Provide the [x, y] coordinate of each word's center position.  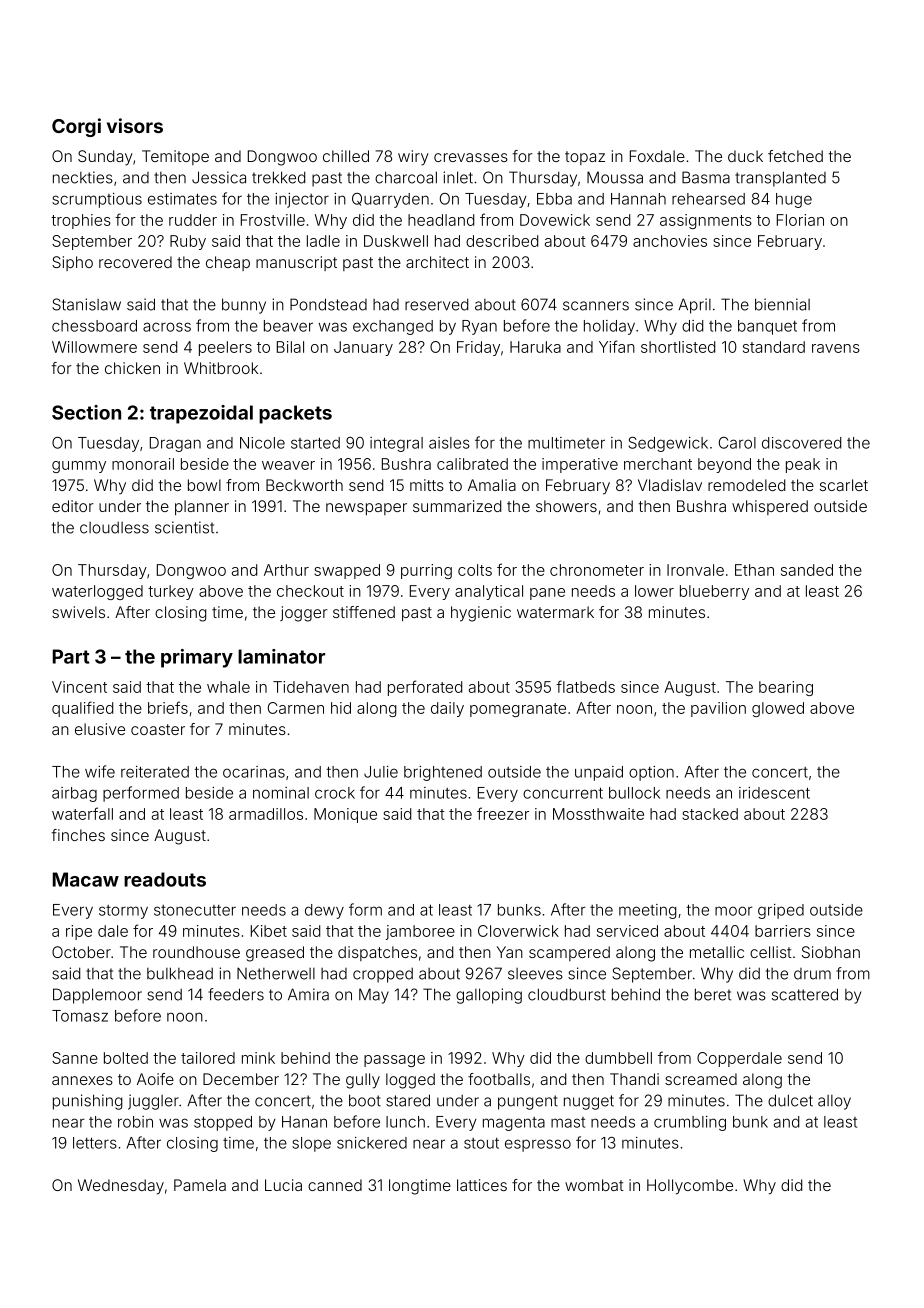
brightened [443, 773]
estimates [182, 199]
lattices [482, 1185]
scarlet [844, 485]
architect [437, 262]
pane [547, 594]
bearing [786, 688]
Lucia [283, 1185]
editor [73, 506]
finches [78, 835]
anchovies [670, 241]
